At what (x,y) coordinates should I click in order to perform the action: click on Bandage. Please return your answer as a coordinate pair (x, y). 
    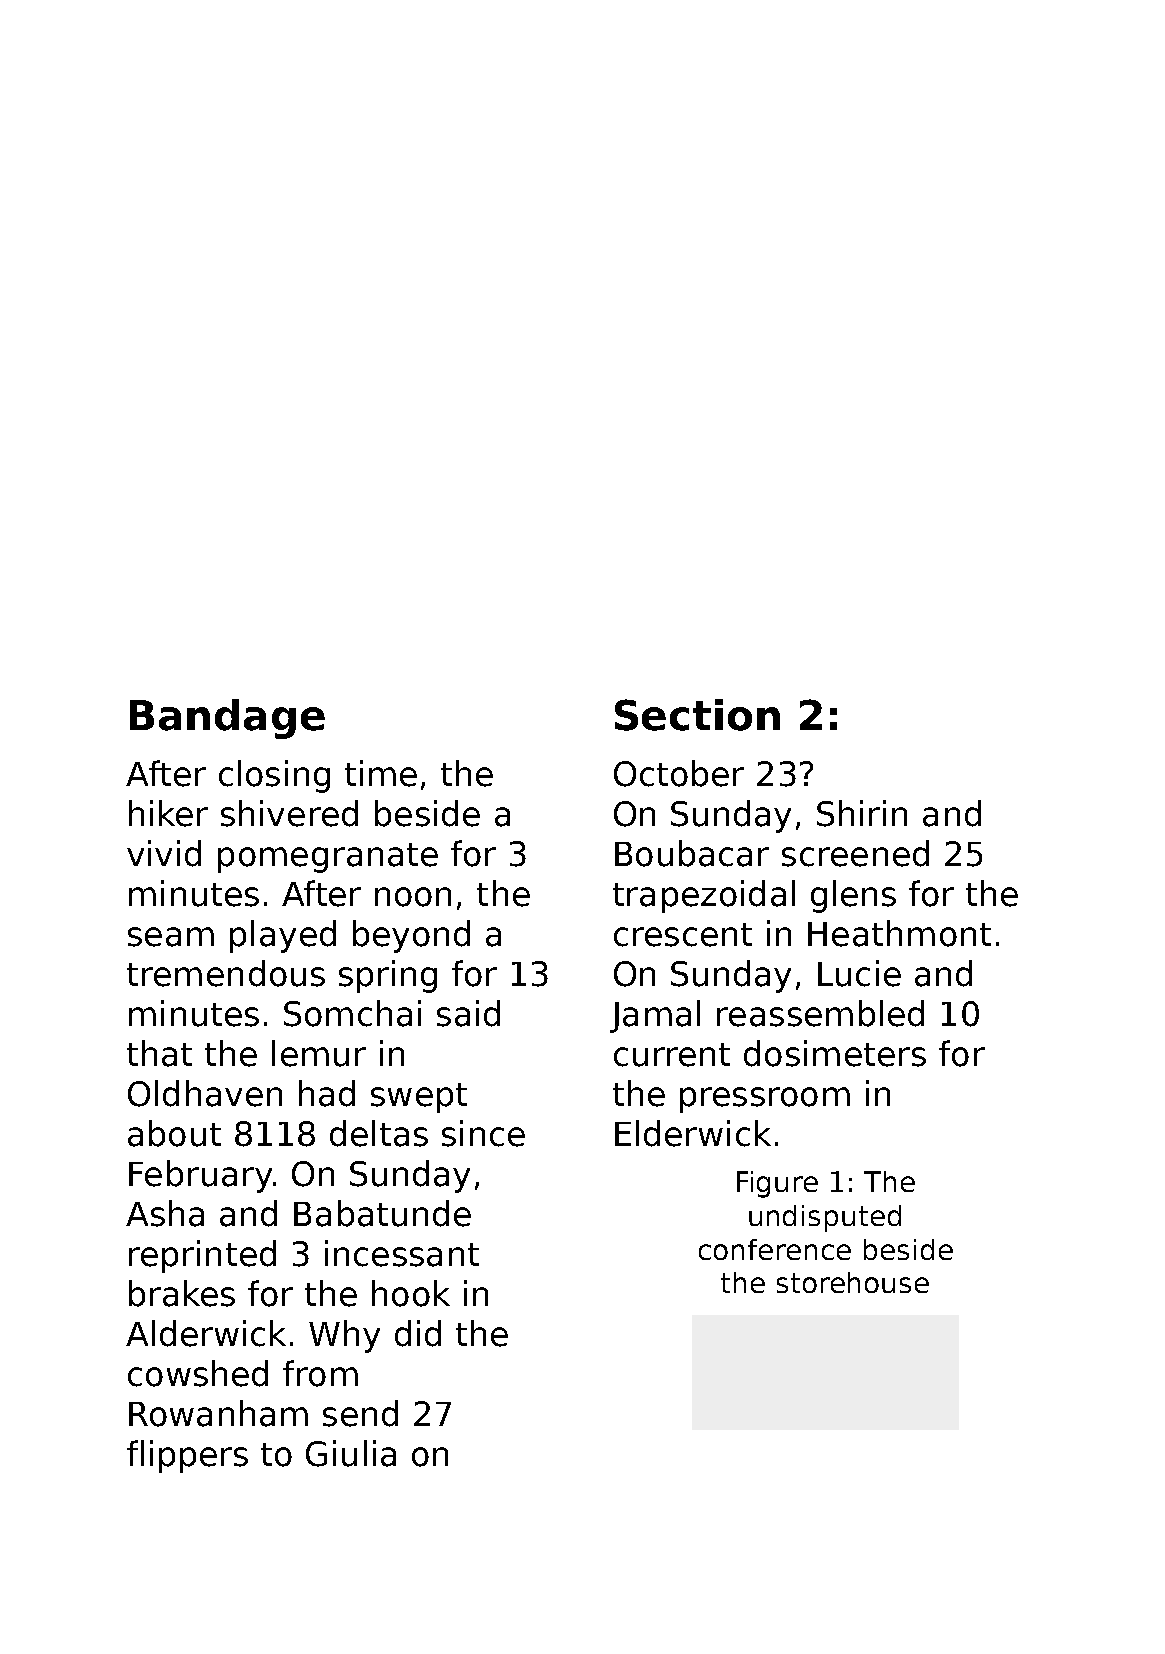
    Looking at the image, I should click on (227, 719).
